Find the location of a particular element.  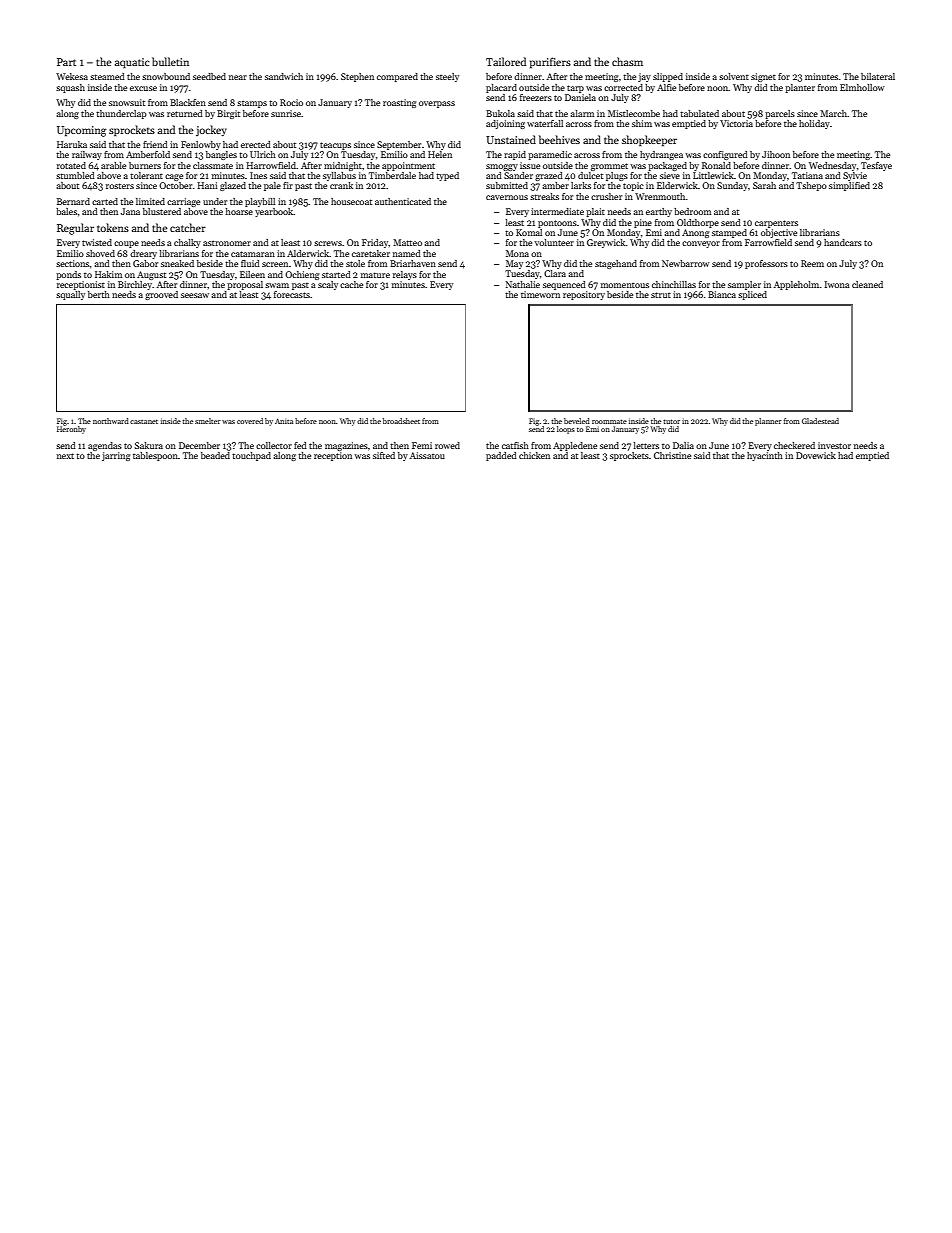

bilateral is located at coordinates (878, 76).
